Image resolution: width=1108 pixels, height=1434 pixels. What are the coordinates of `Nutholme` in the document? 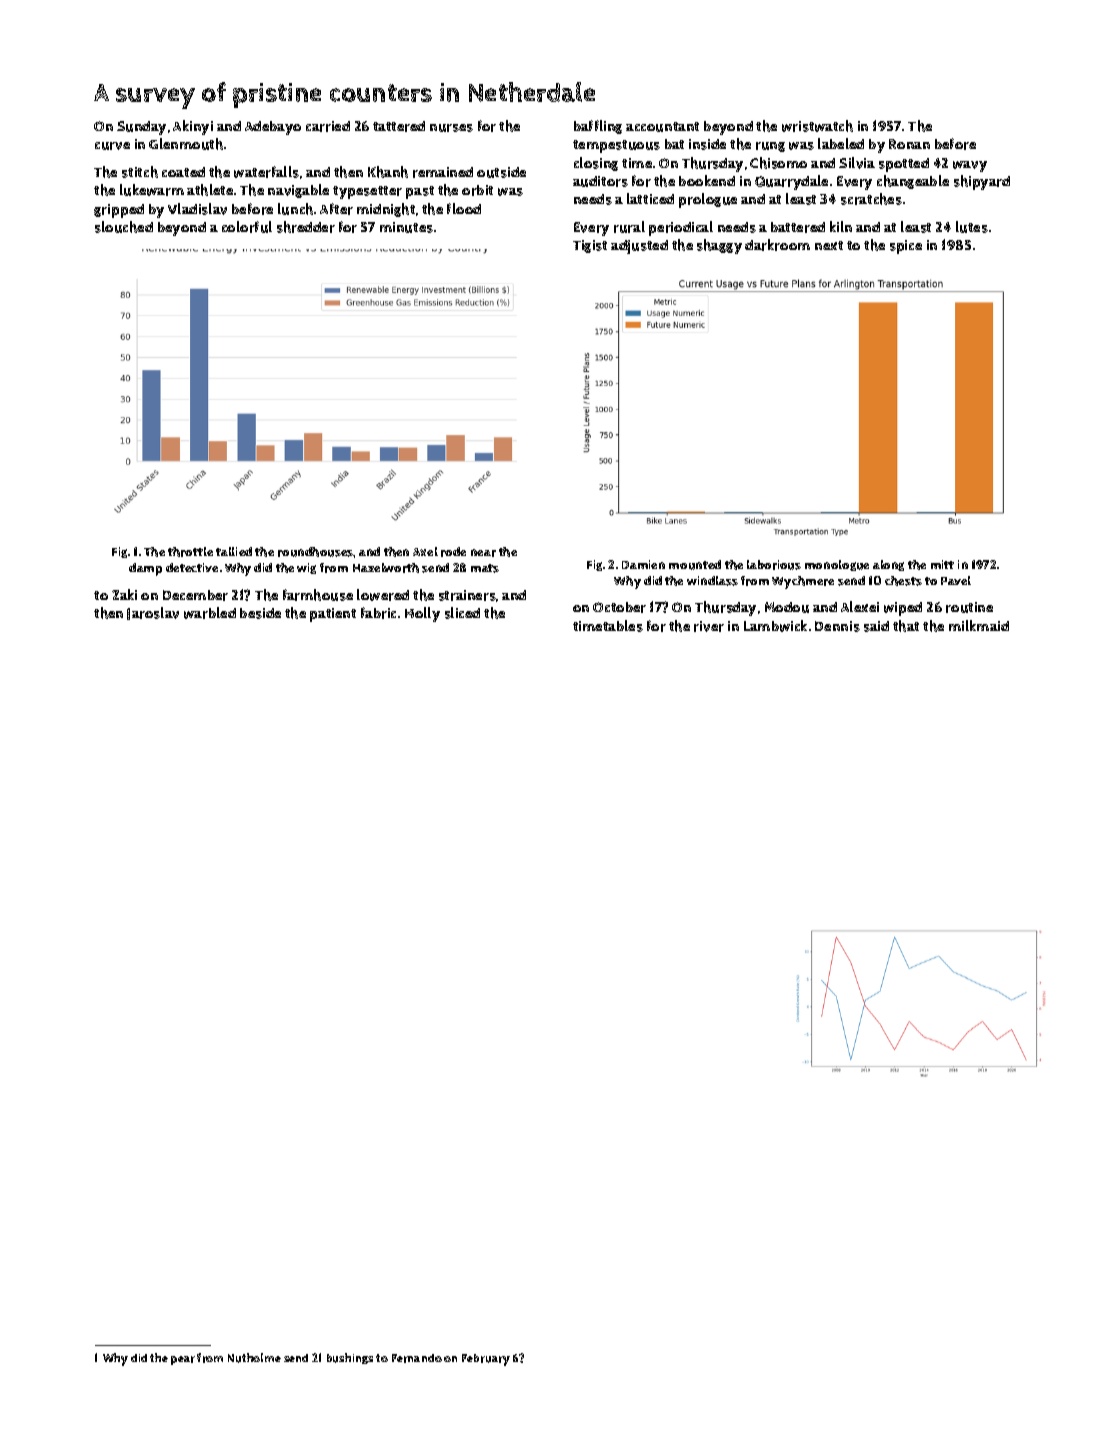 It's located at (254, 1358).
